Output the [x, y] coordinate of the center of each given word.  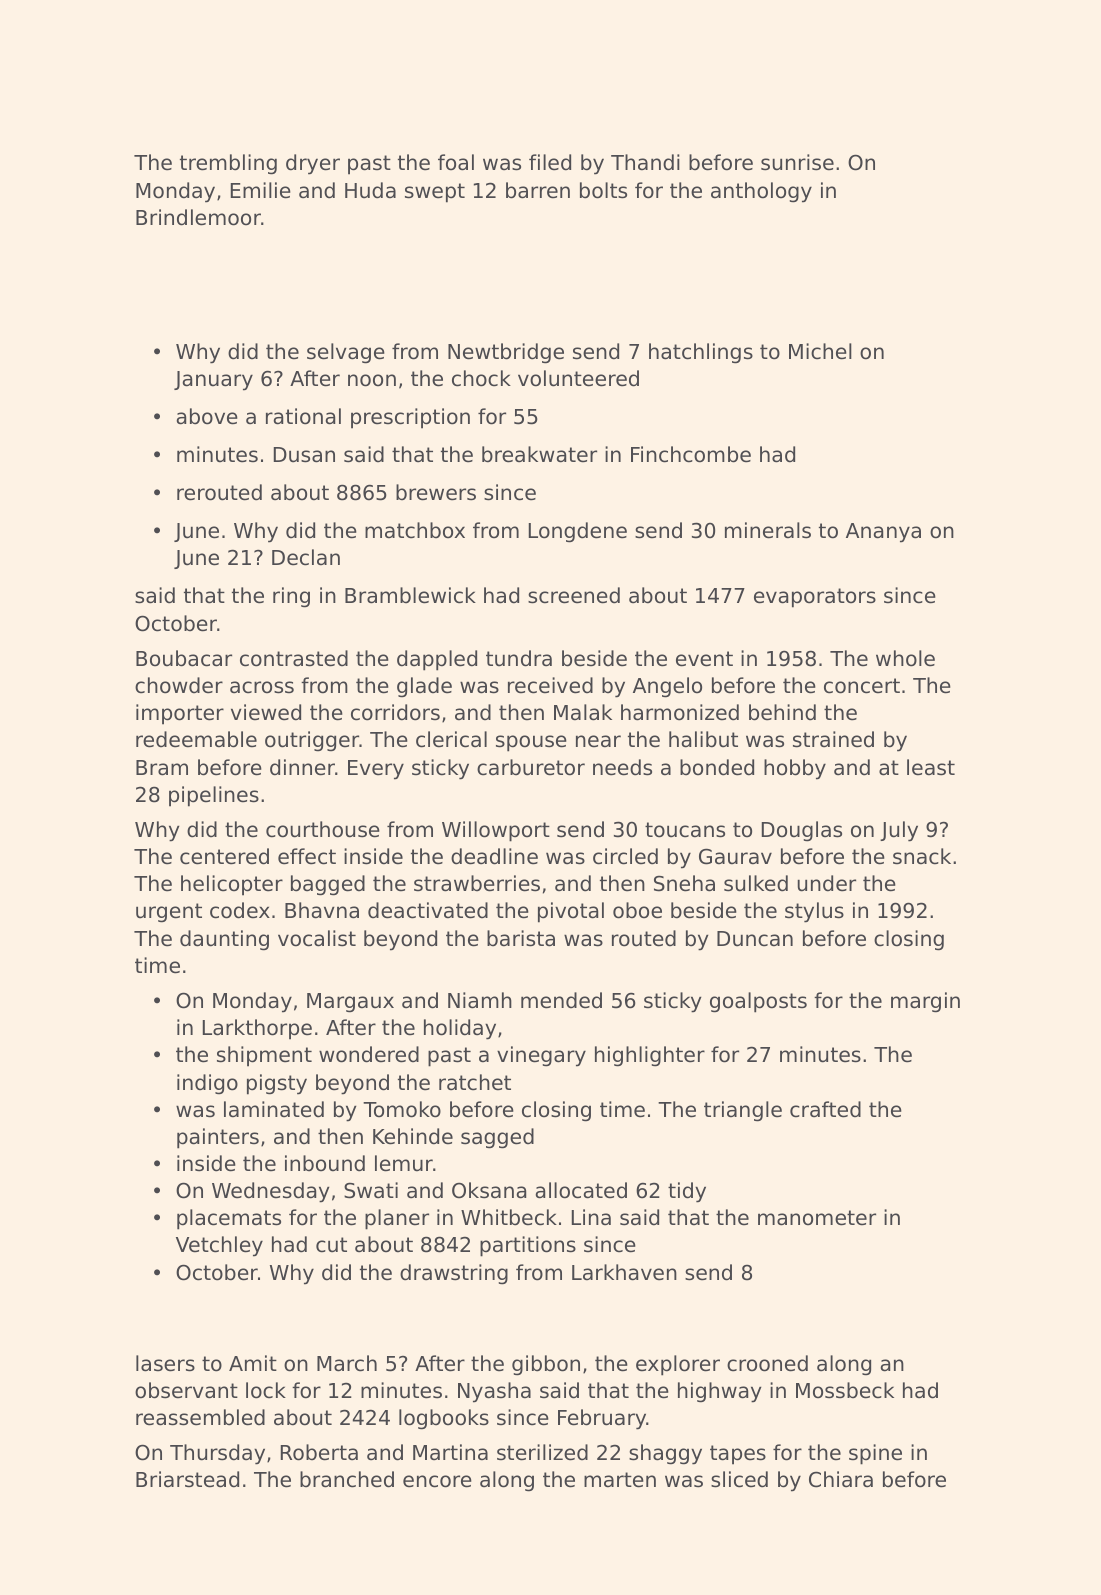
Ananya [883, 533]
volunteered [578, 378]
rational [303, 416]
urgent [169, 913]
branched [347, 1479]
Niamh [480, 1000]
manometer [817, 1218]
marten [620, 1480]
